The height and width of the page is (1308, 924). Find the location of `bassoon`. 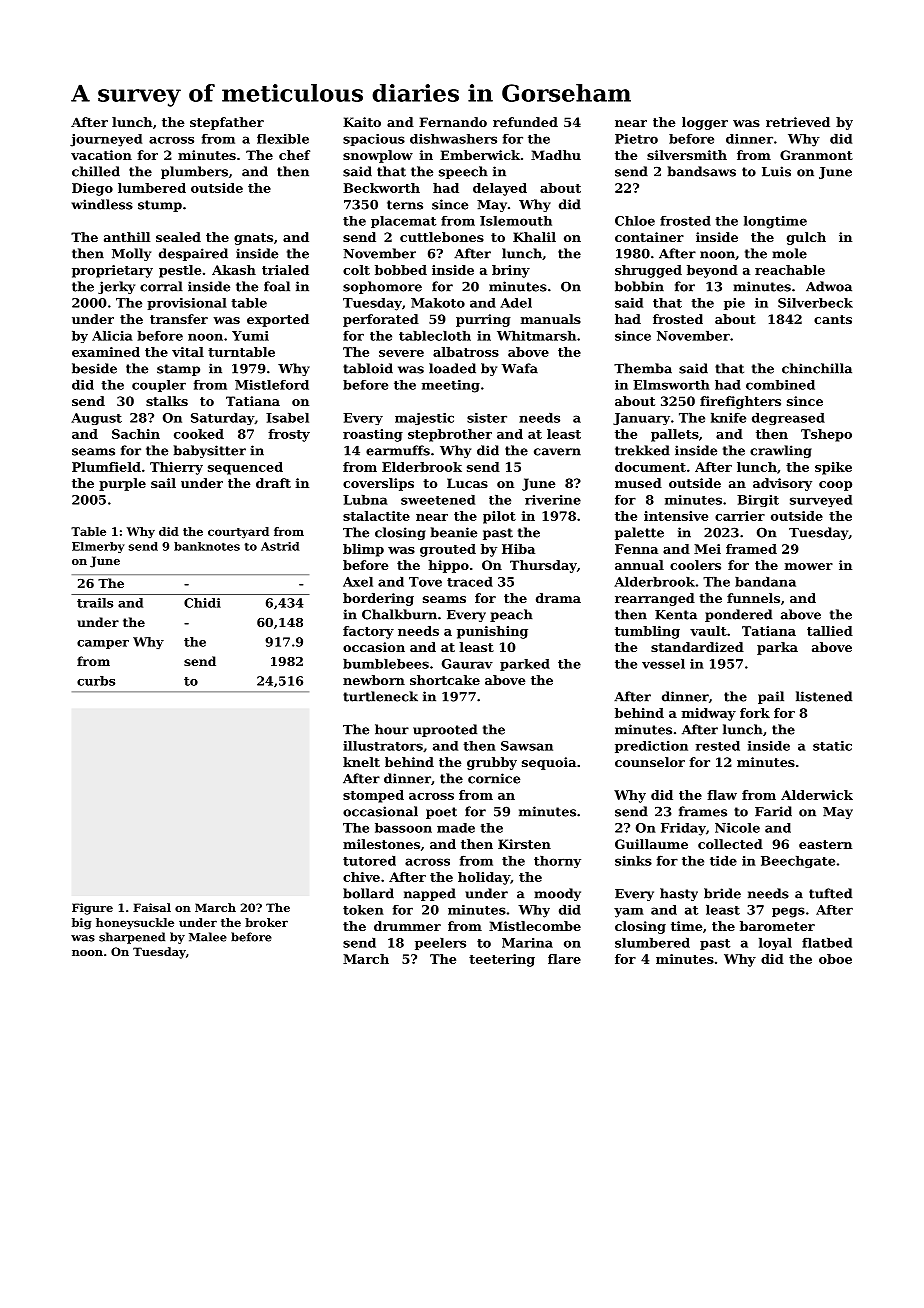

bassoon is located at coordinates (403, 828).
